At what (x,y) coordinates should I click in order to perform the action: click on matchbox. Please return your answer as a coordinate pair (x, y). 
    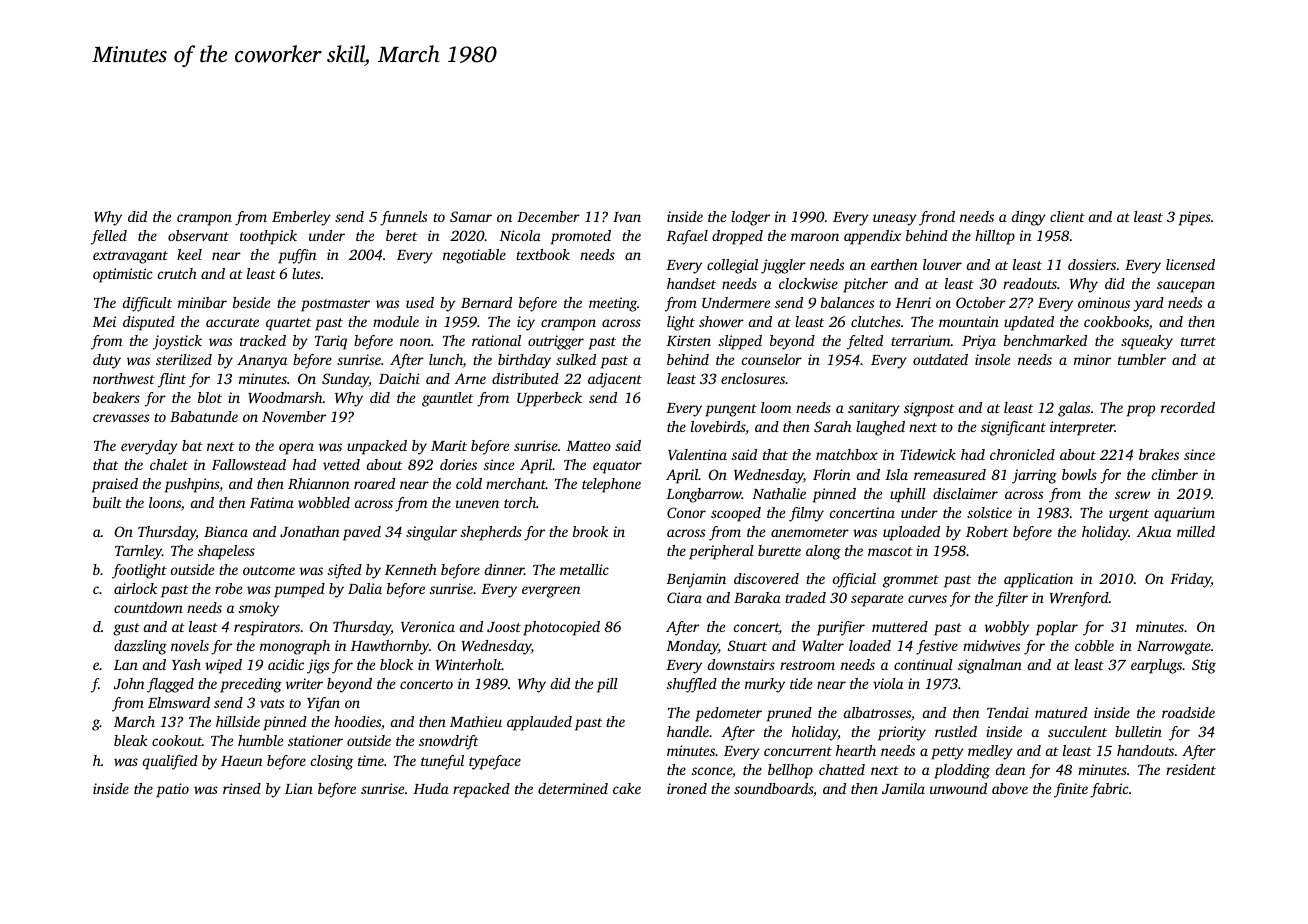
    Looking at the image, I should click on (847, 454).
